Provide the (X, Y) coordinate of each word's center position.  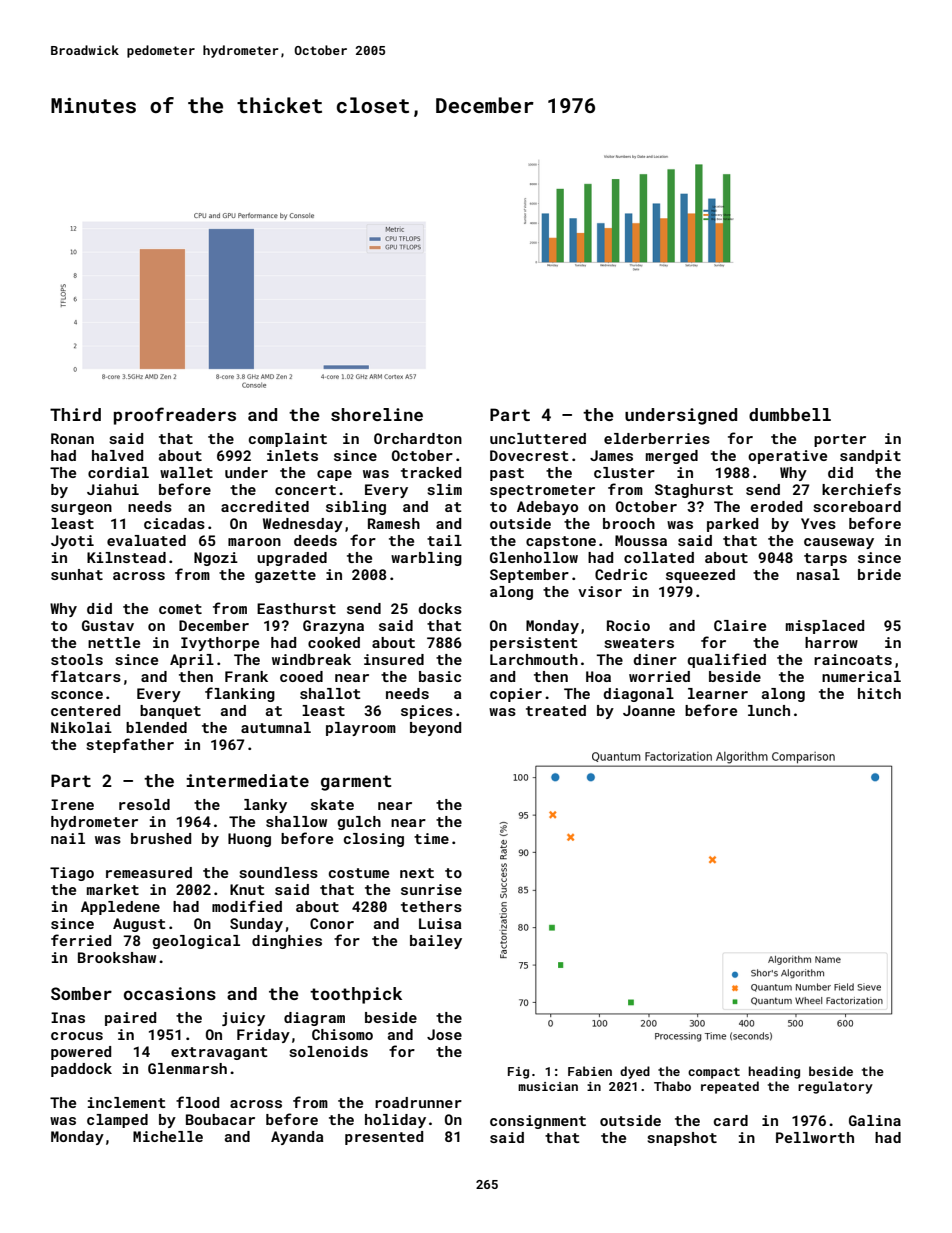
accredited (265, 506)
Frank (246, 676)
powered (81, 1053)
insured (394, 659)
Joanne (649, 710)
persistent (534, 644)
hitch (879, 693)
